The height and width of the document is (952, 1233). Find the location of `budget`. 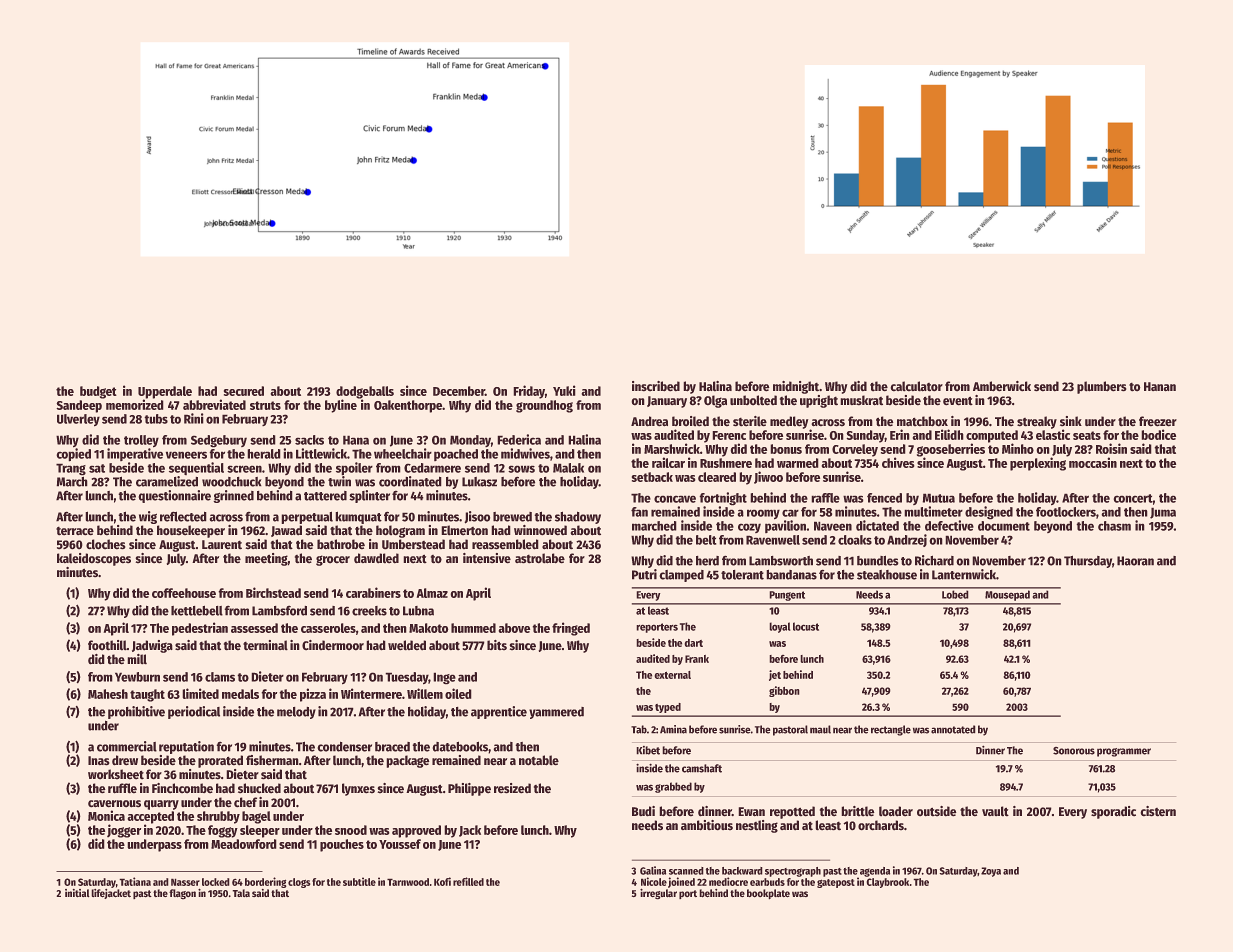

budget is located at coordinates (98, 392).
